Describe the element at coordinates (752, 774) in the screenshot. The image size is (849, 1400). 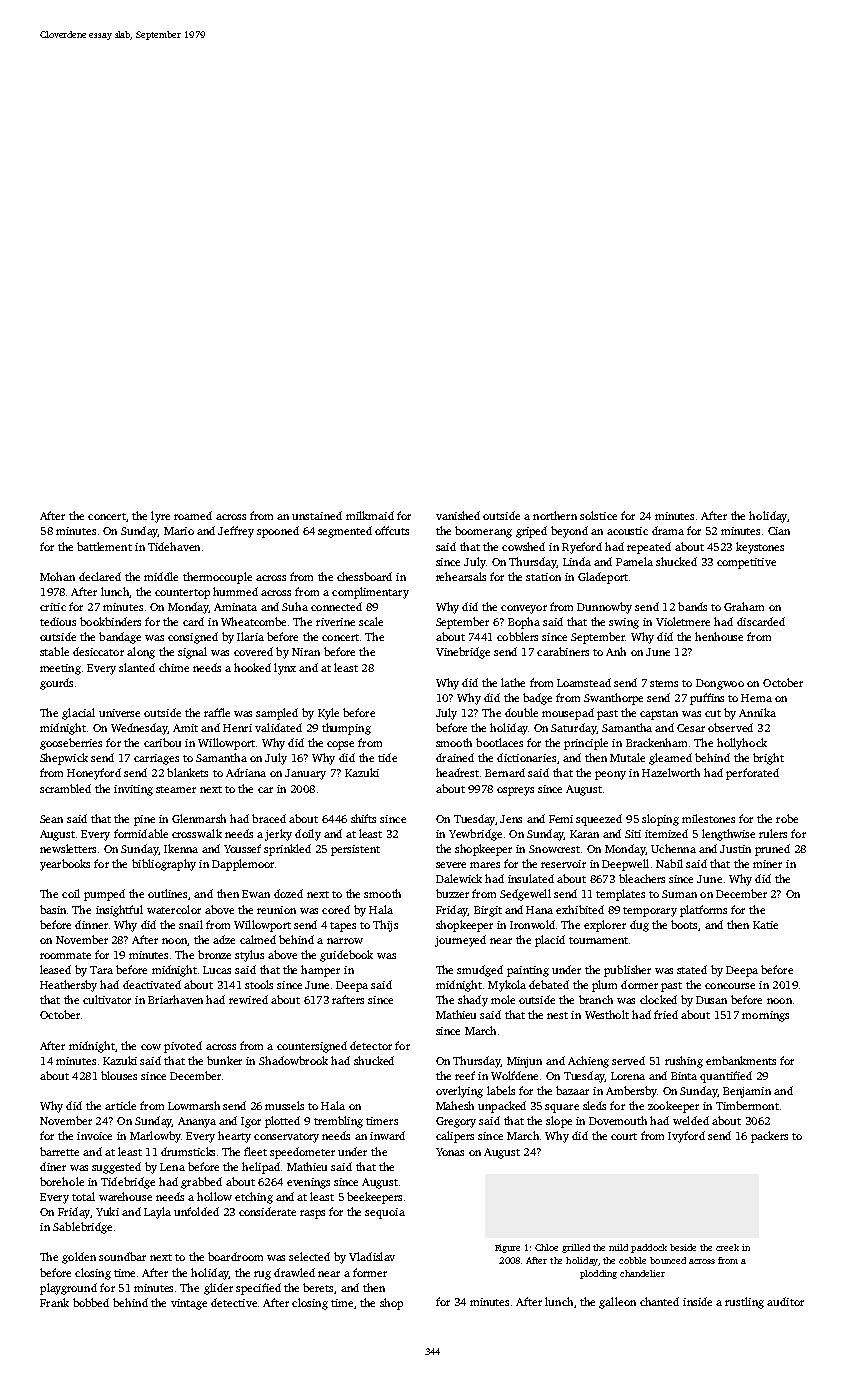
I see `perforated` at that location.
